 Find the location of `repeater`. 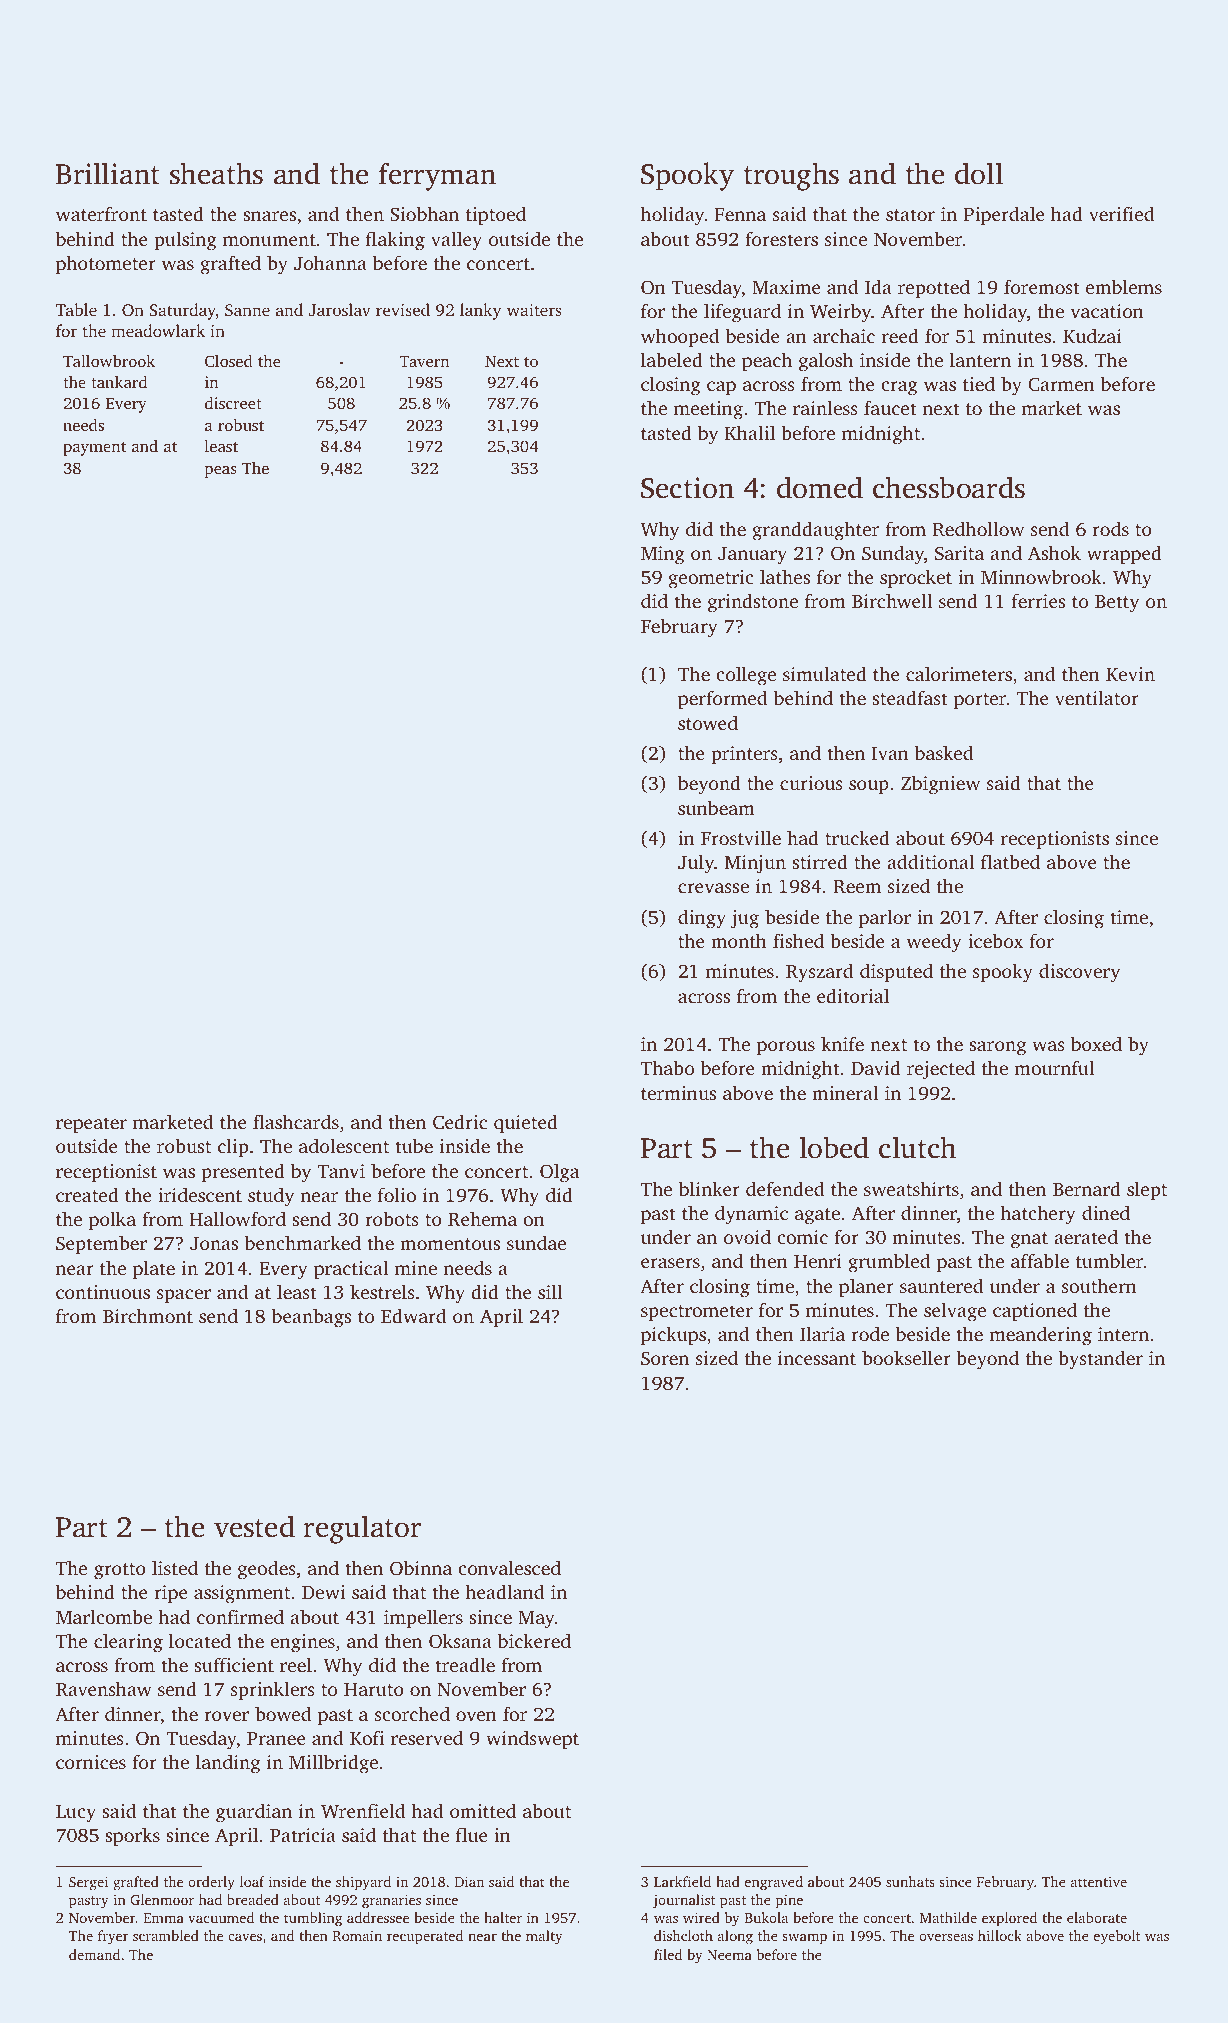

repeater is located at coordinates (91, 1125).
